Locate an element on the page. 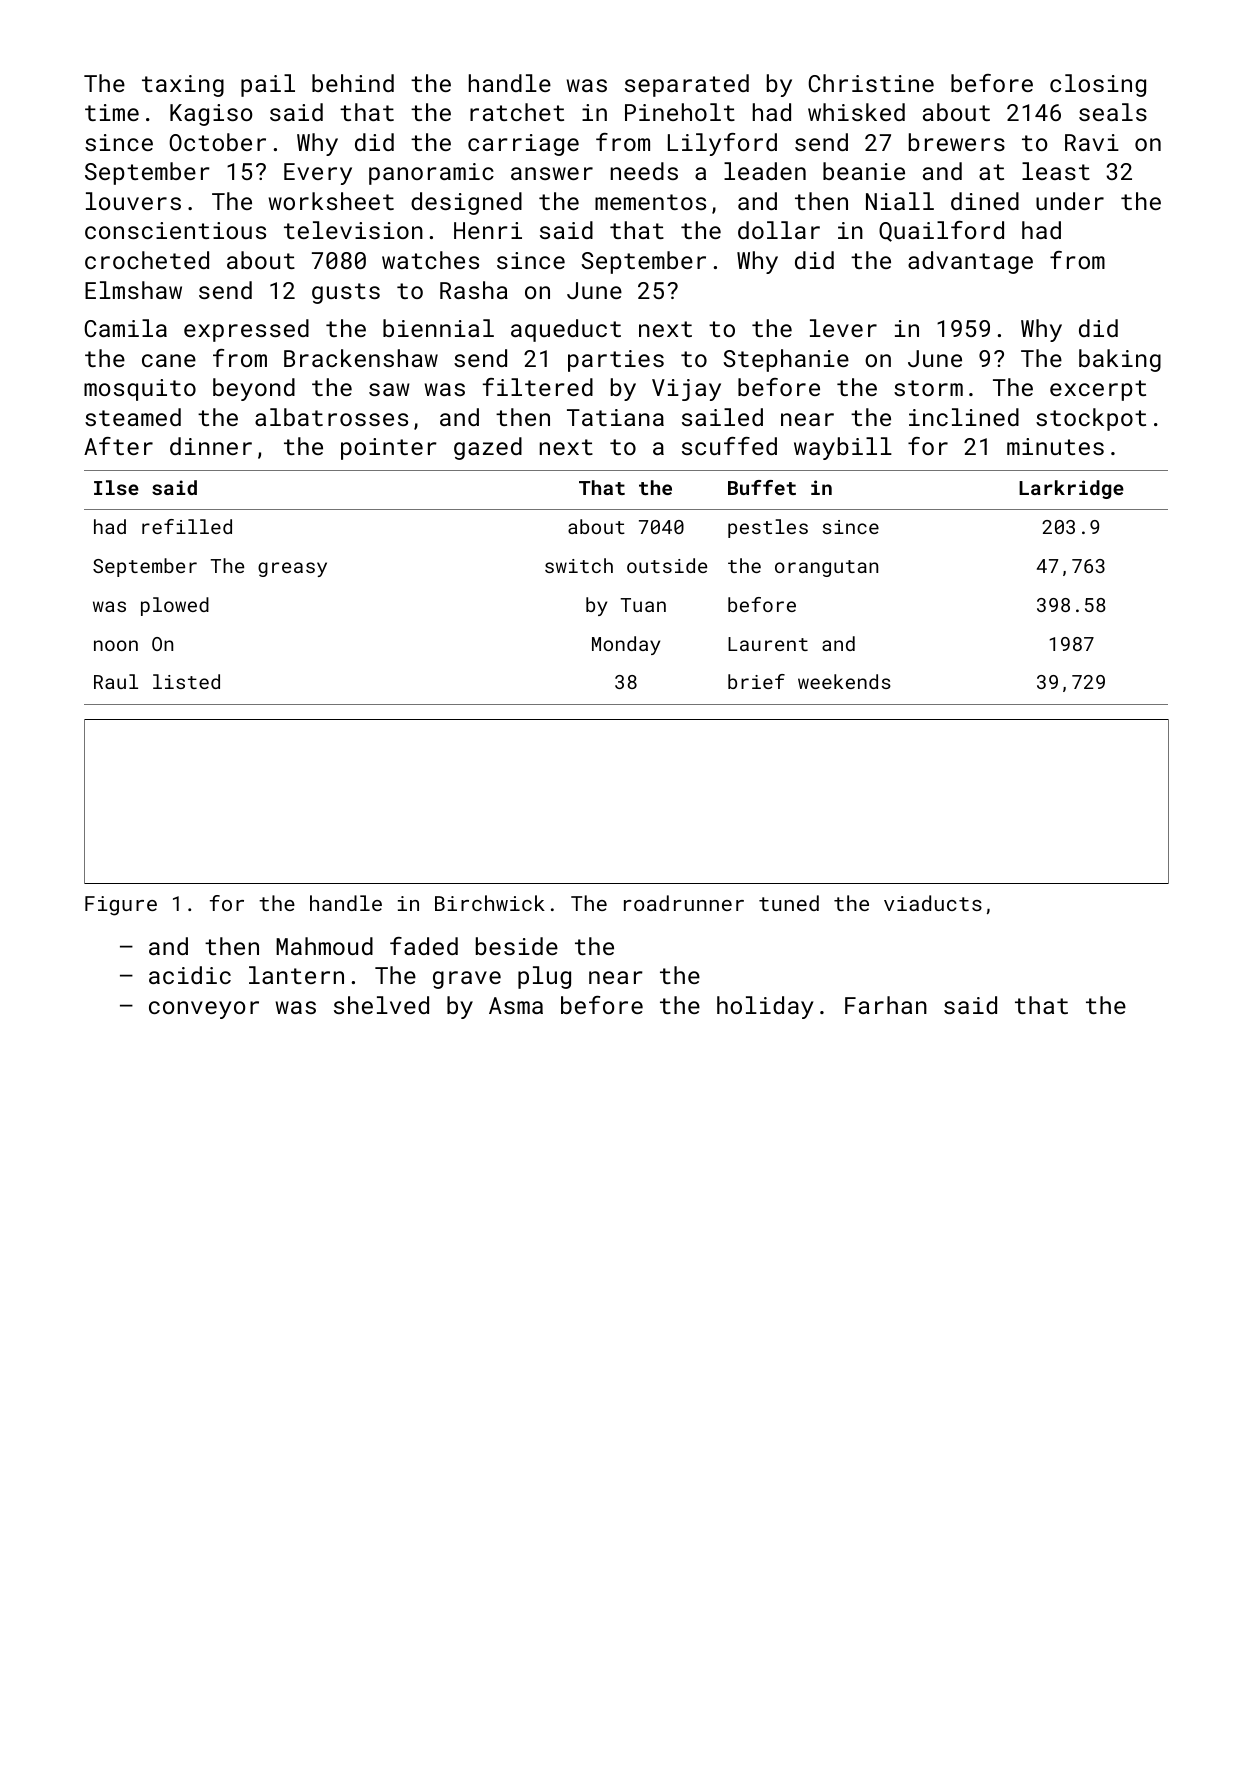 This page has width=1252, height=1770. Figure is located at coordinates (121, 906).
